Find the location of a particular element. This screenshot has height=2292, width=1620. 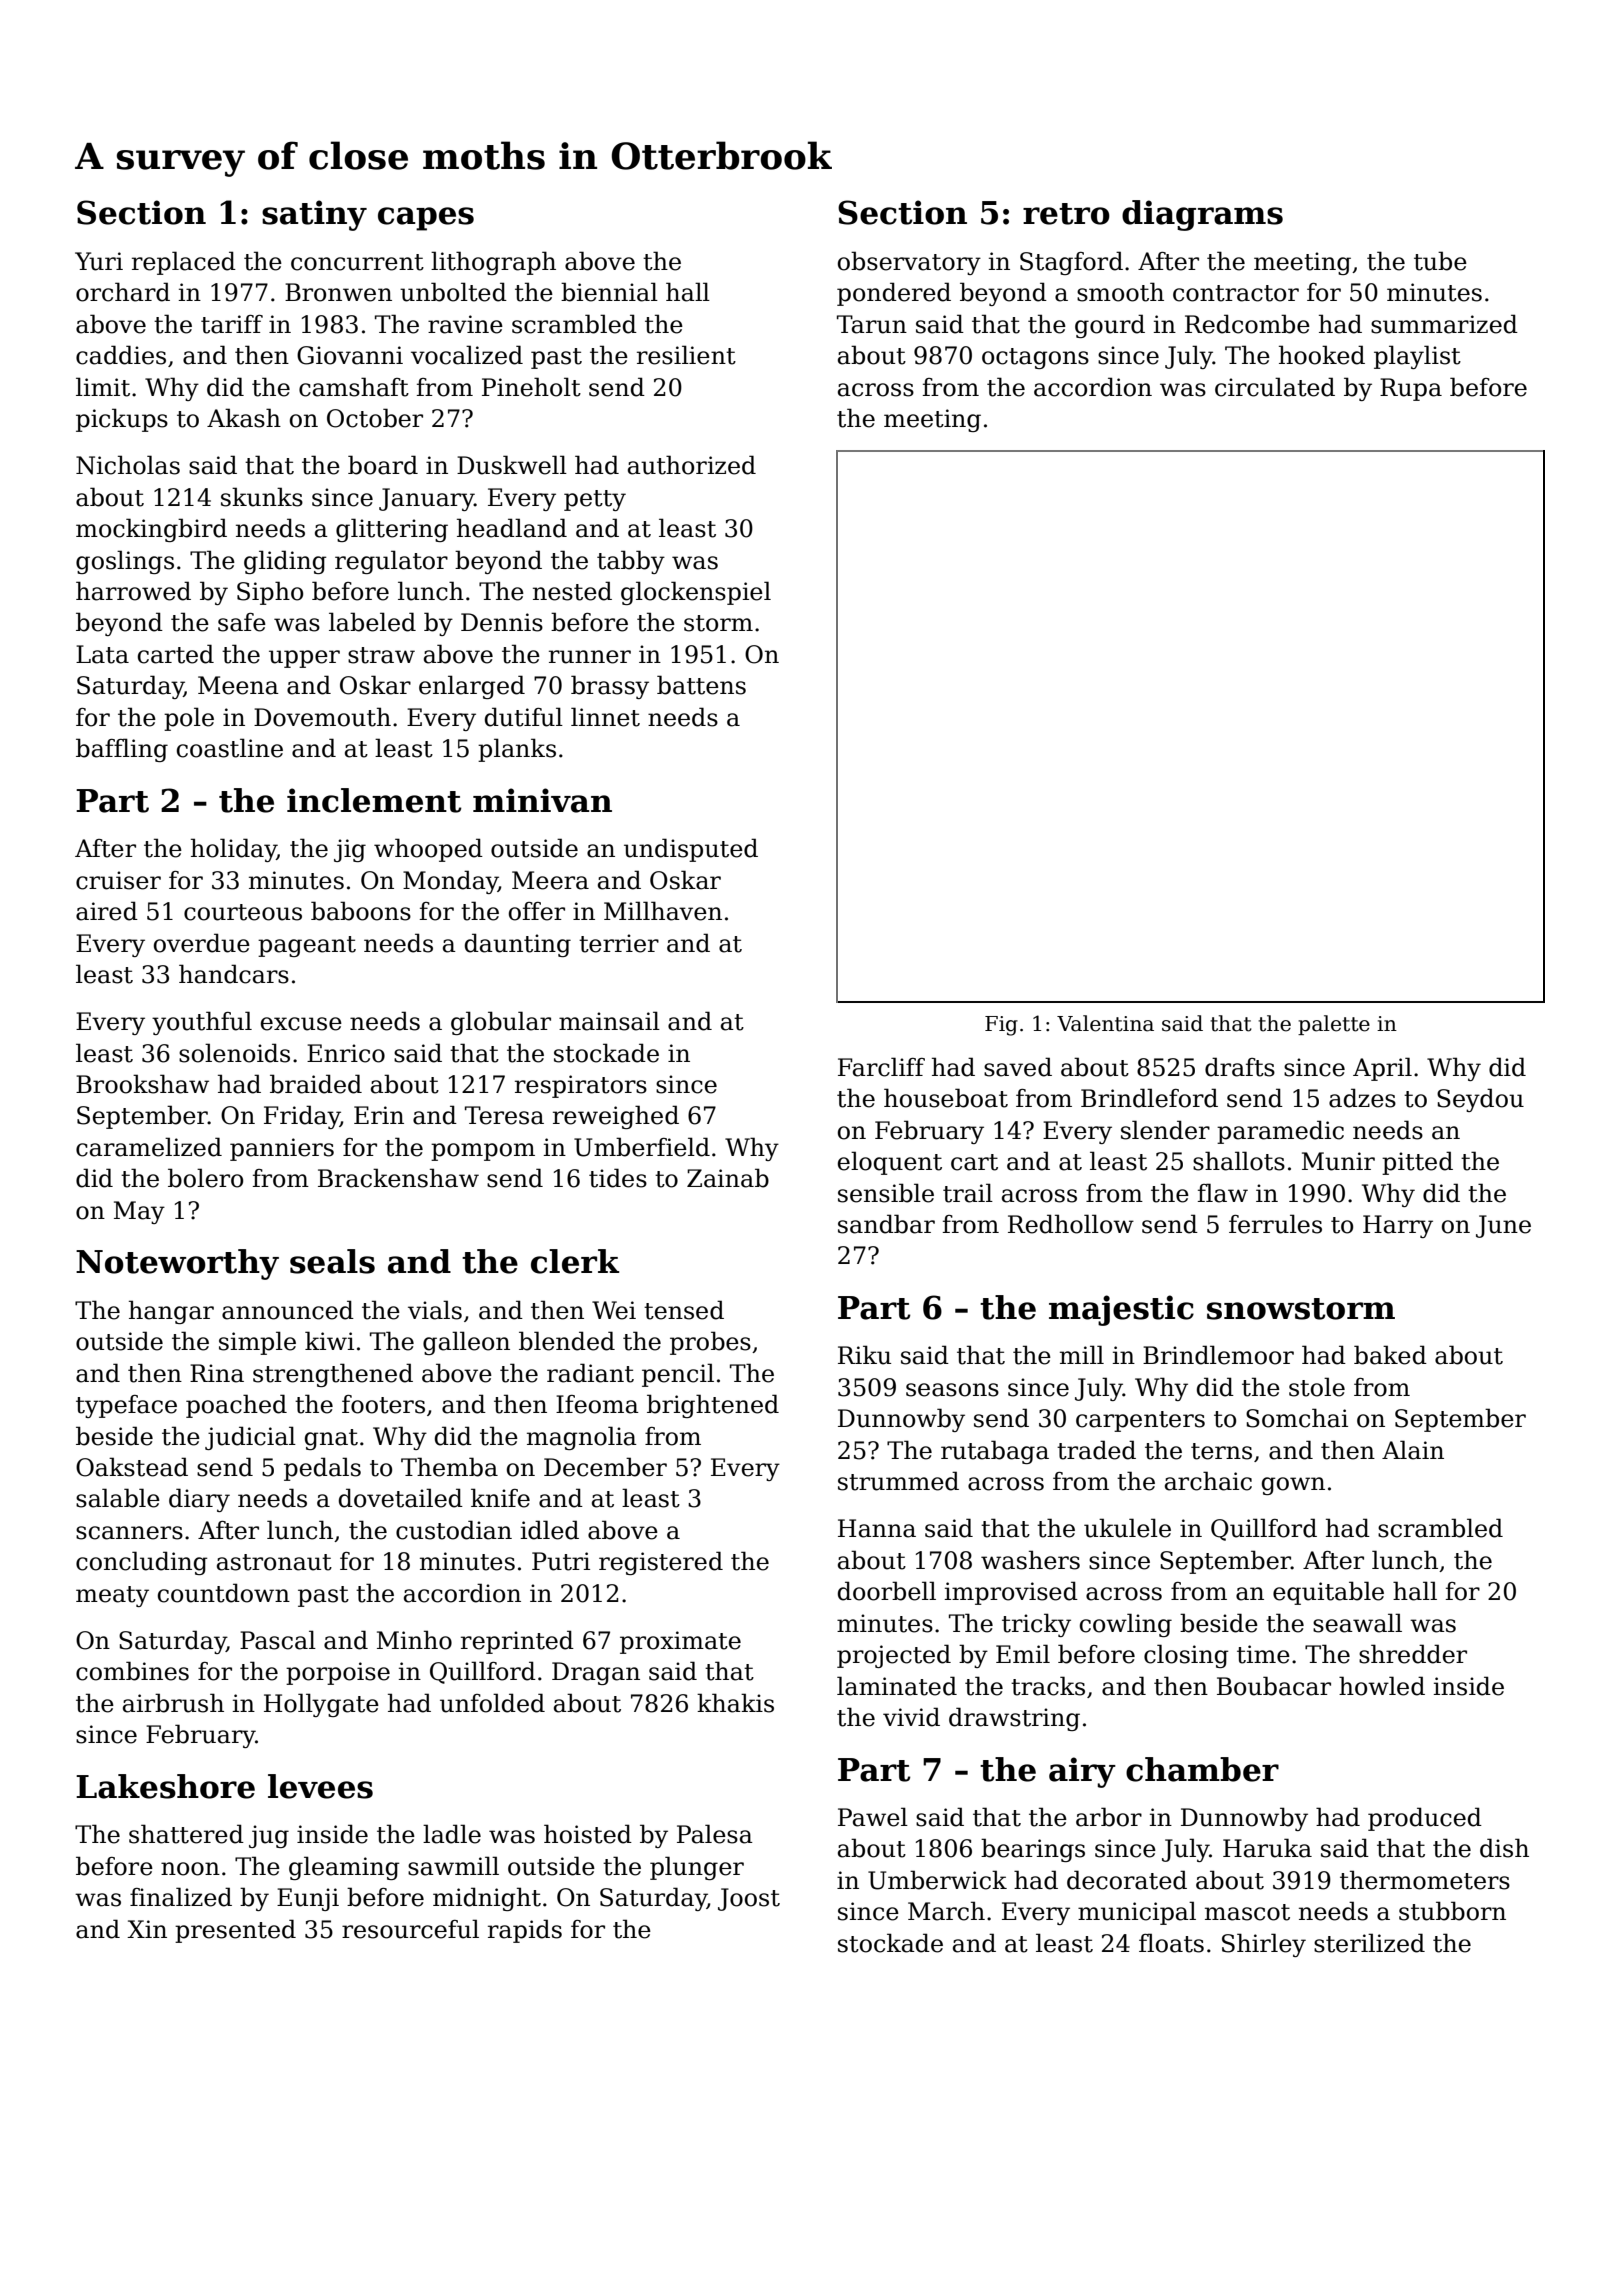

Oakstead is located at coordinates (132, 1467).
